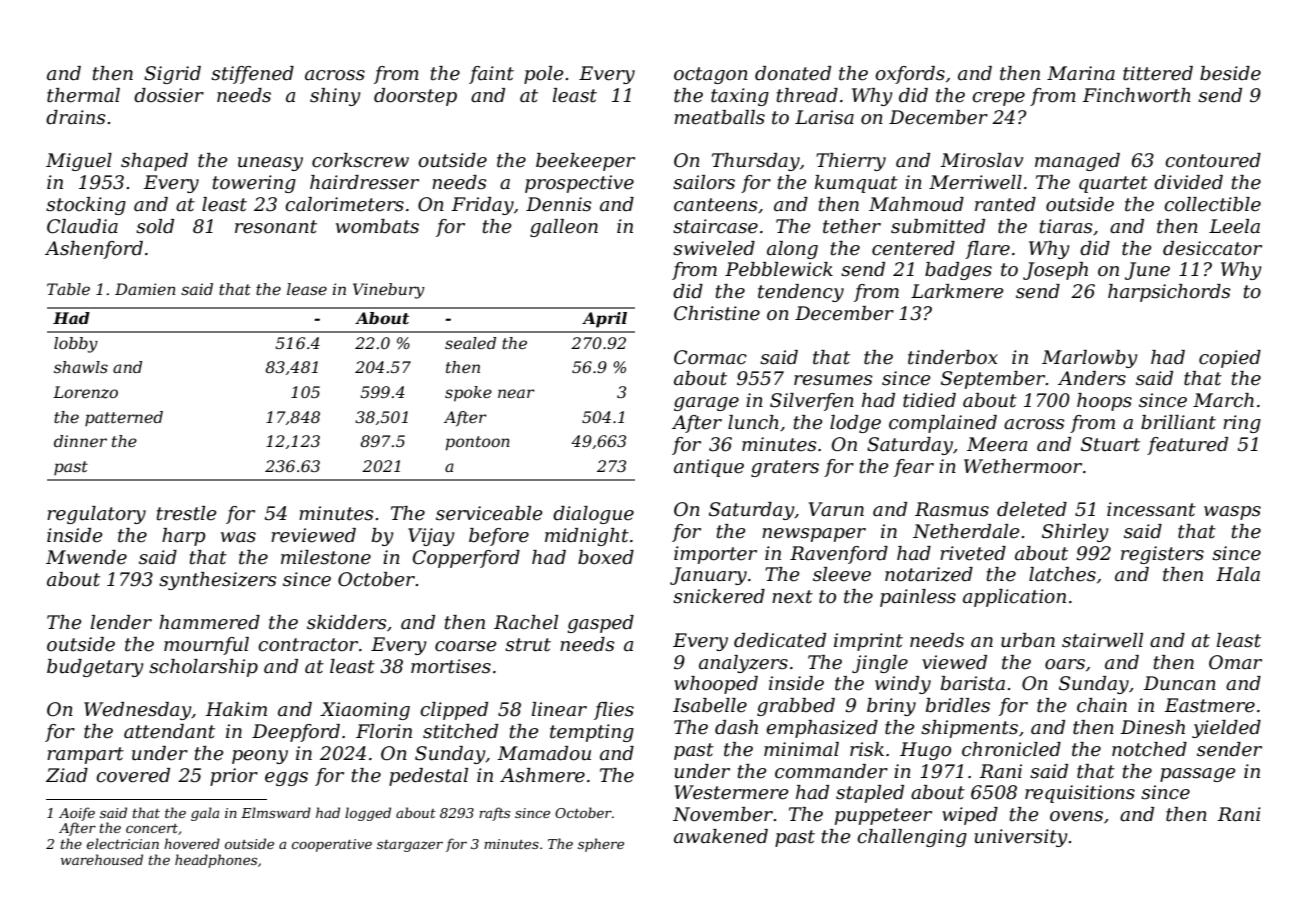  What do you see at coordinates (1113, 184) in the image?
I see `quartet` at bounding box center [1113, 184].
